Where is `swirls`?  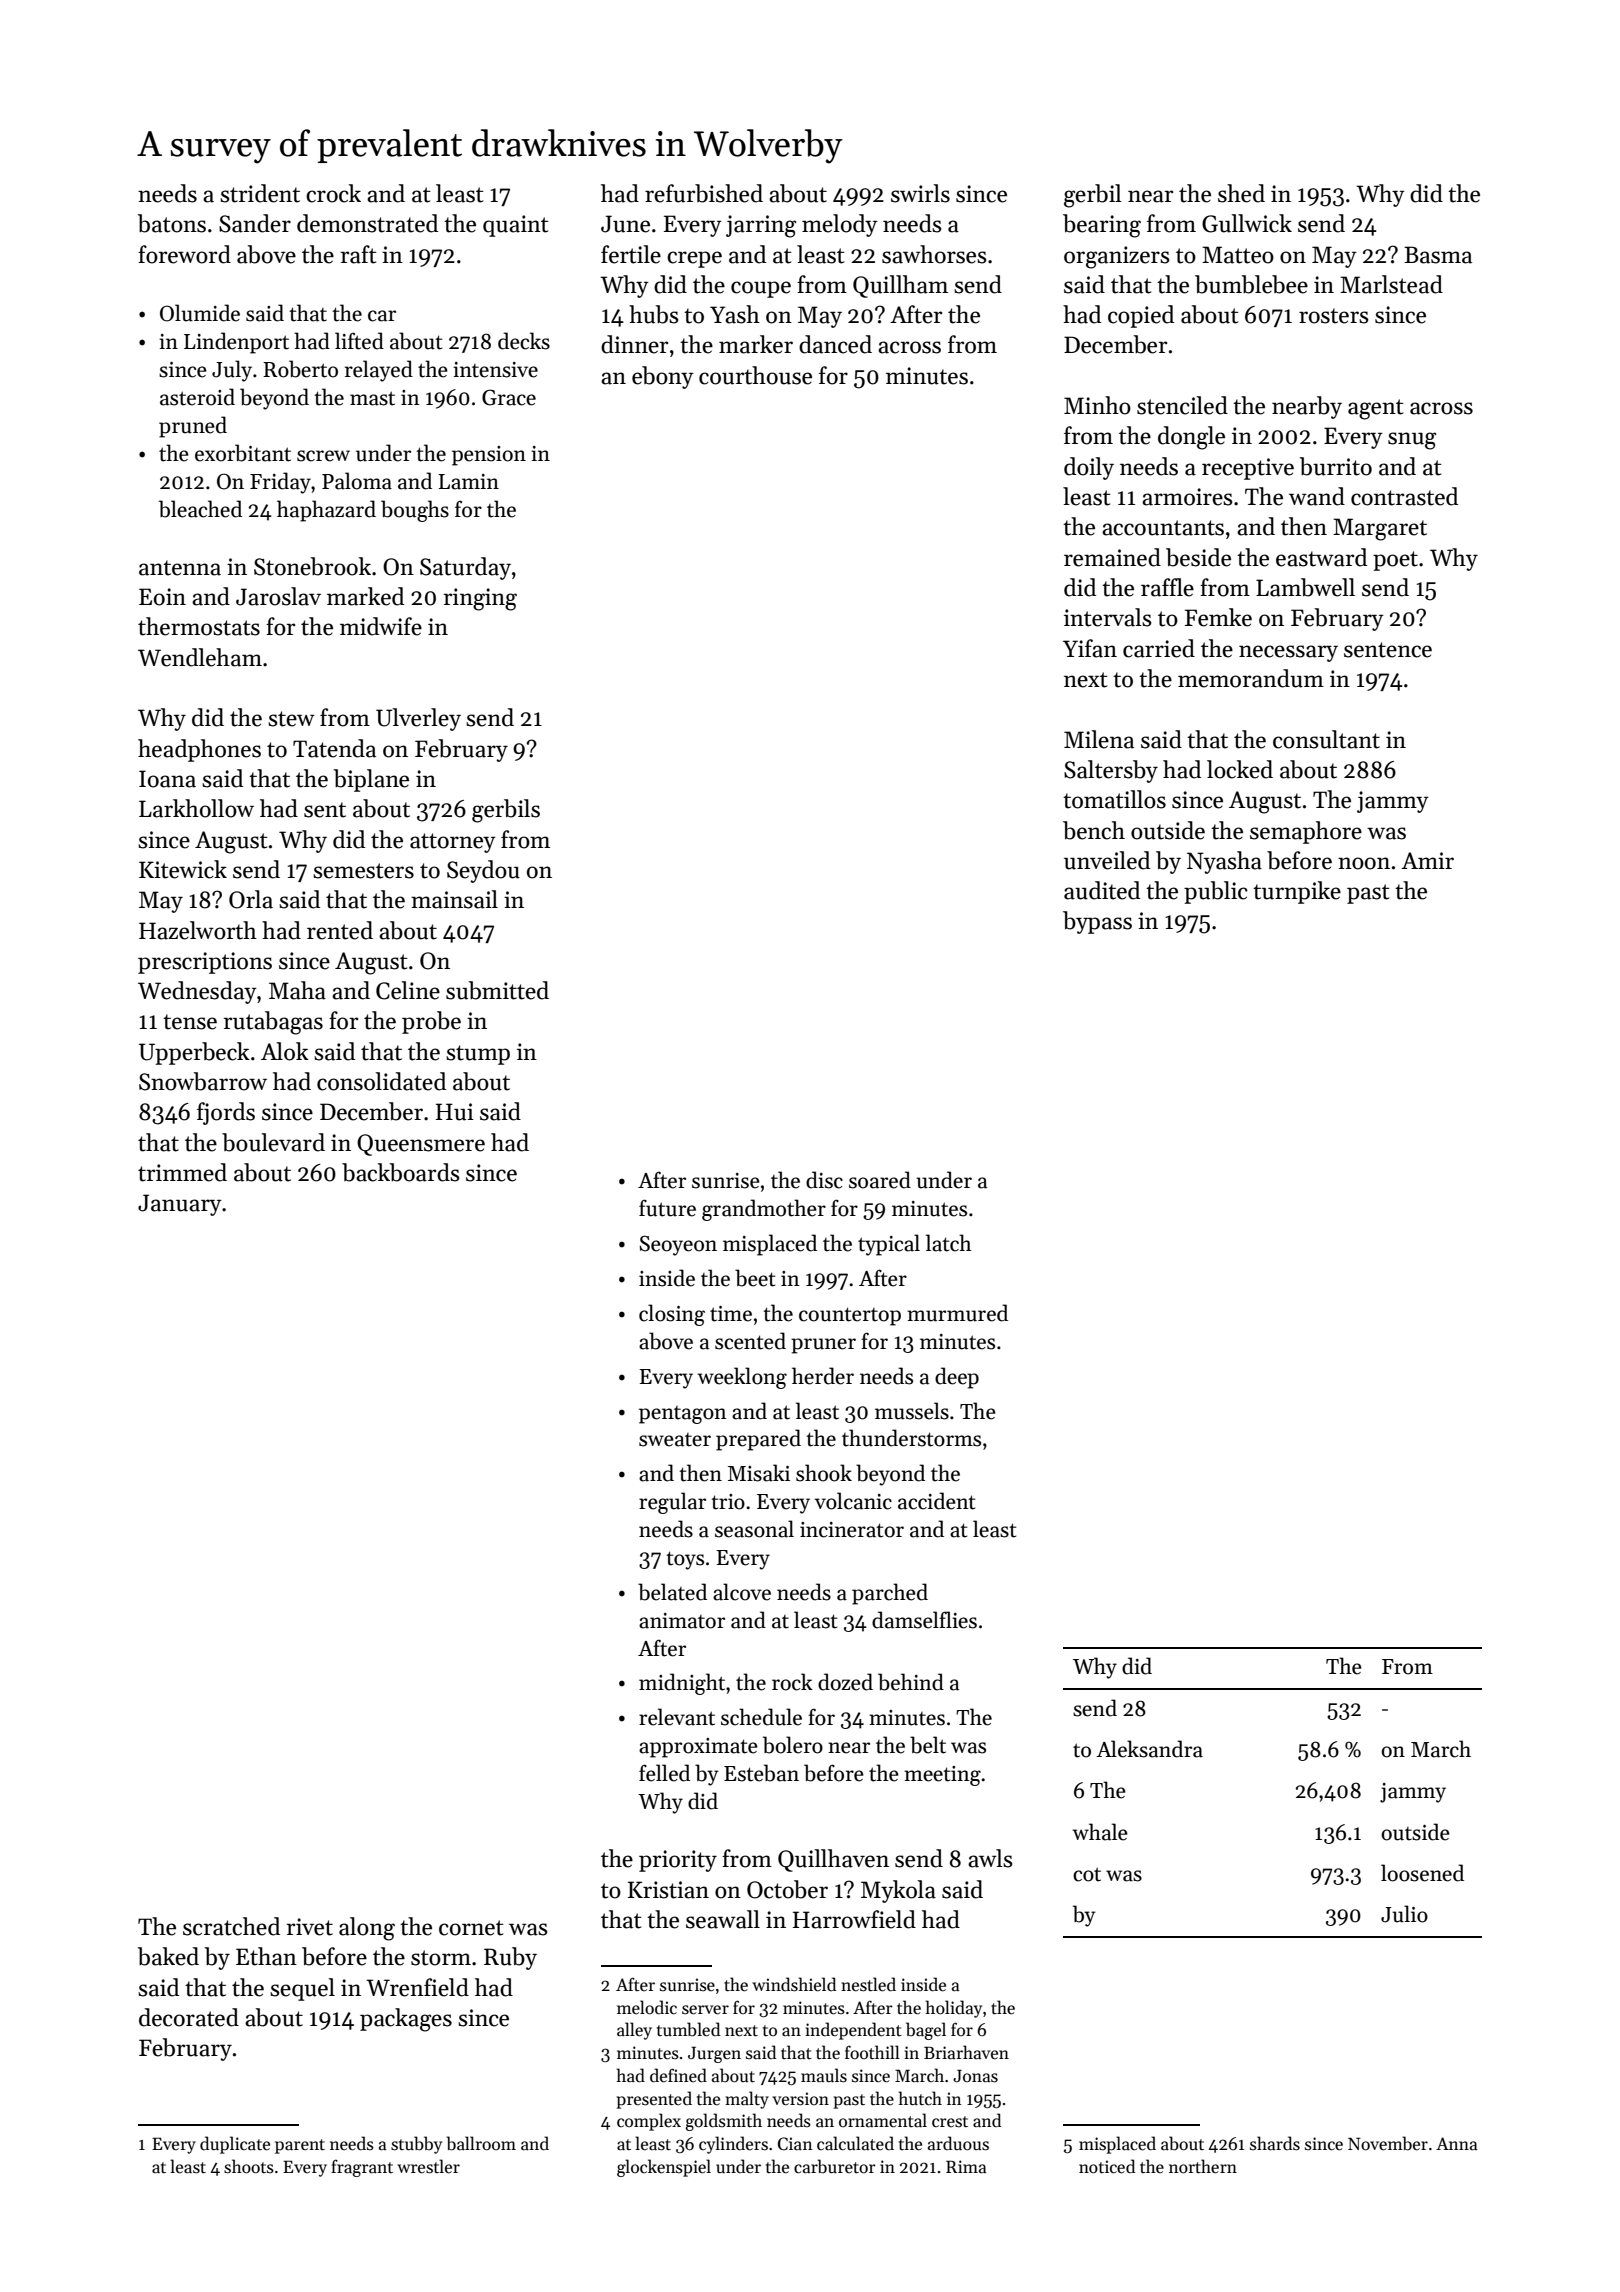
swirls is located at coordinates (920, 193).
